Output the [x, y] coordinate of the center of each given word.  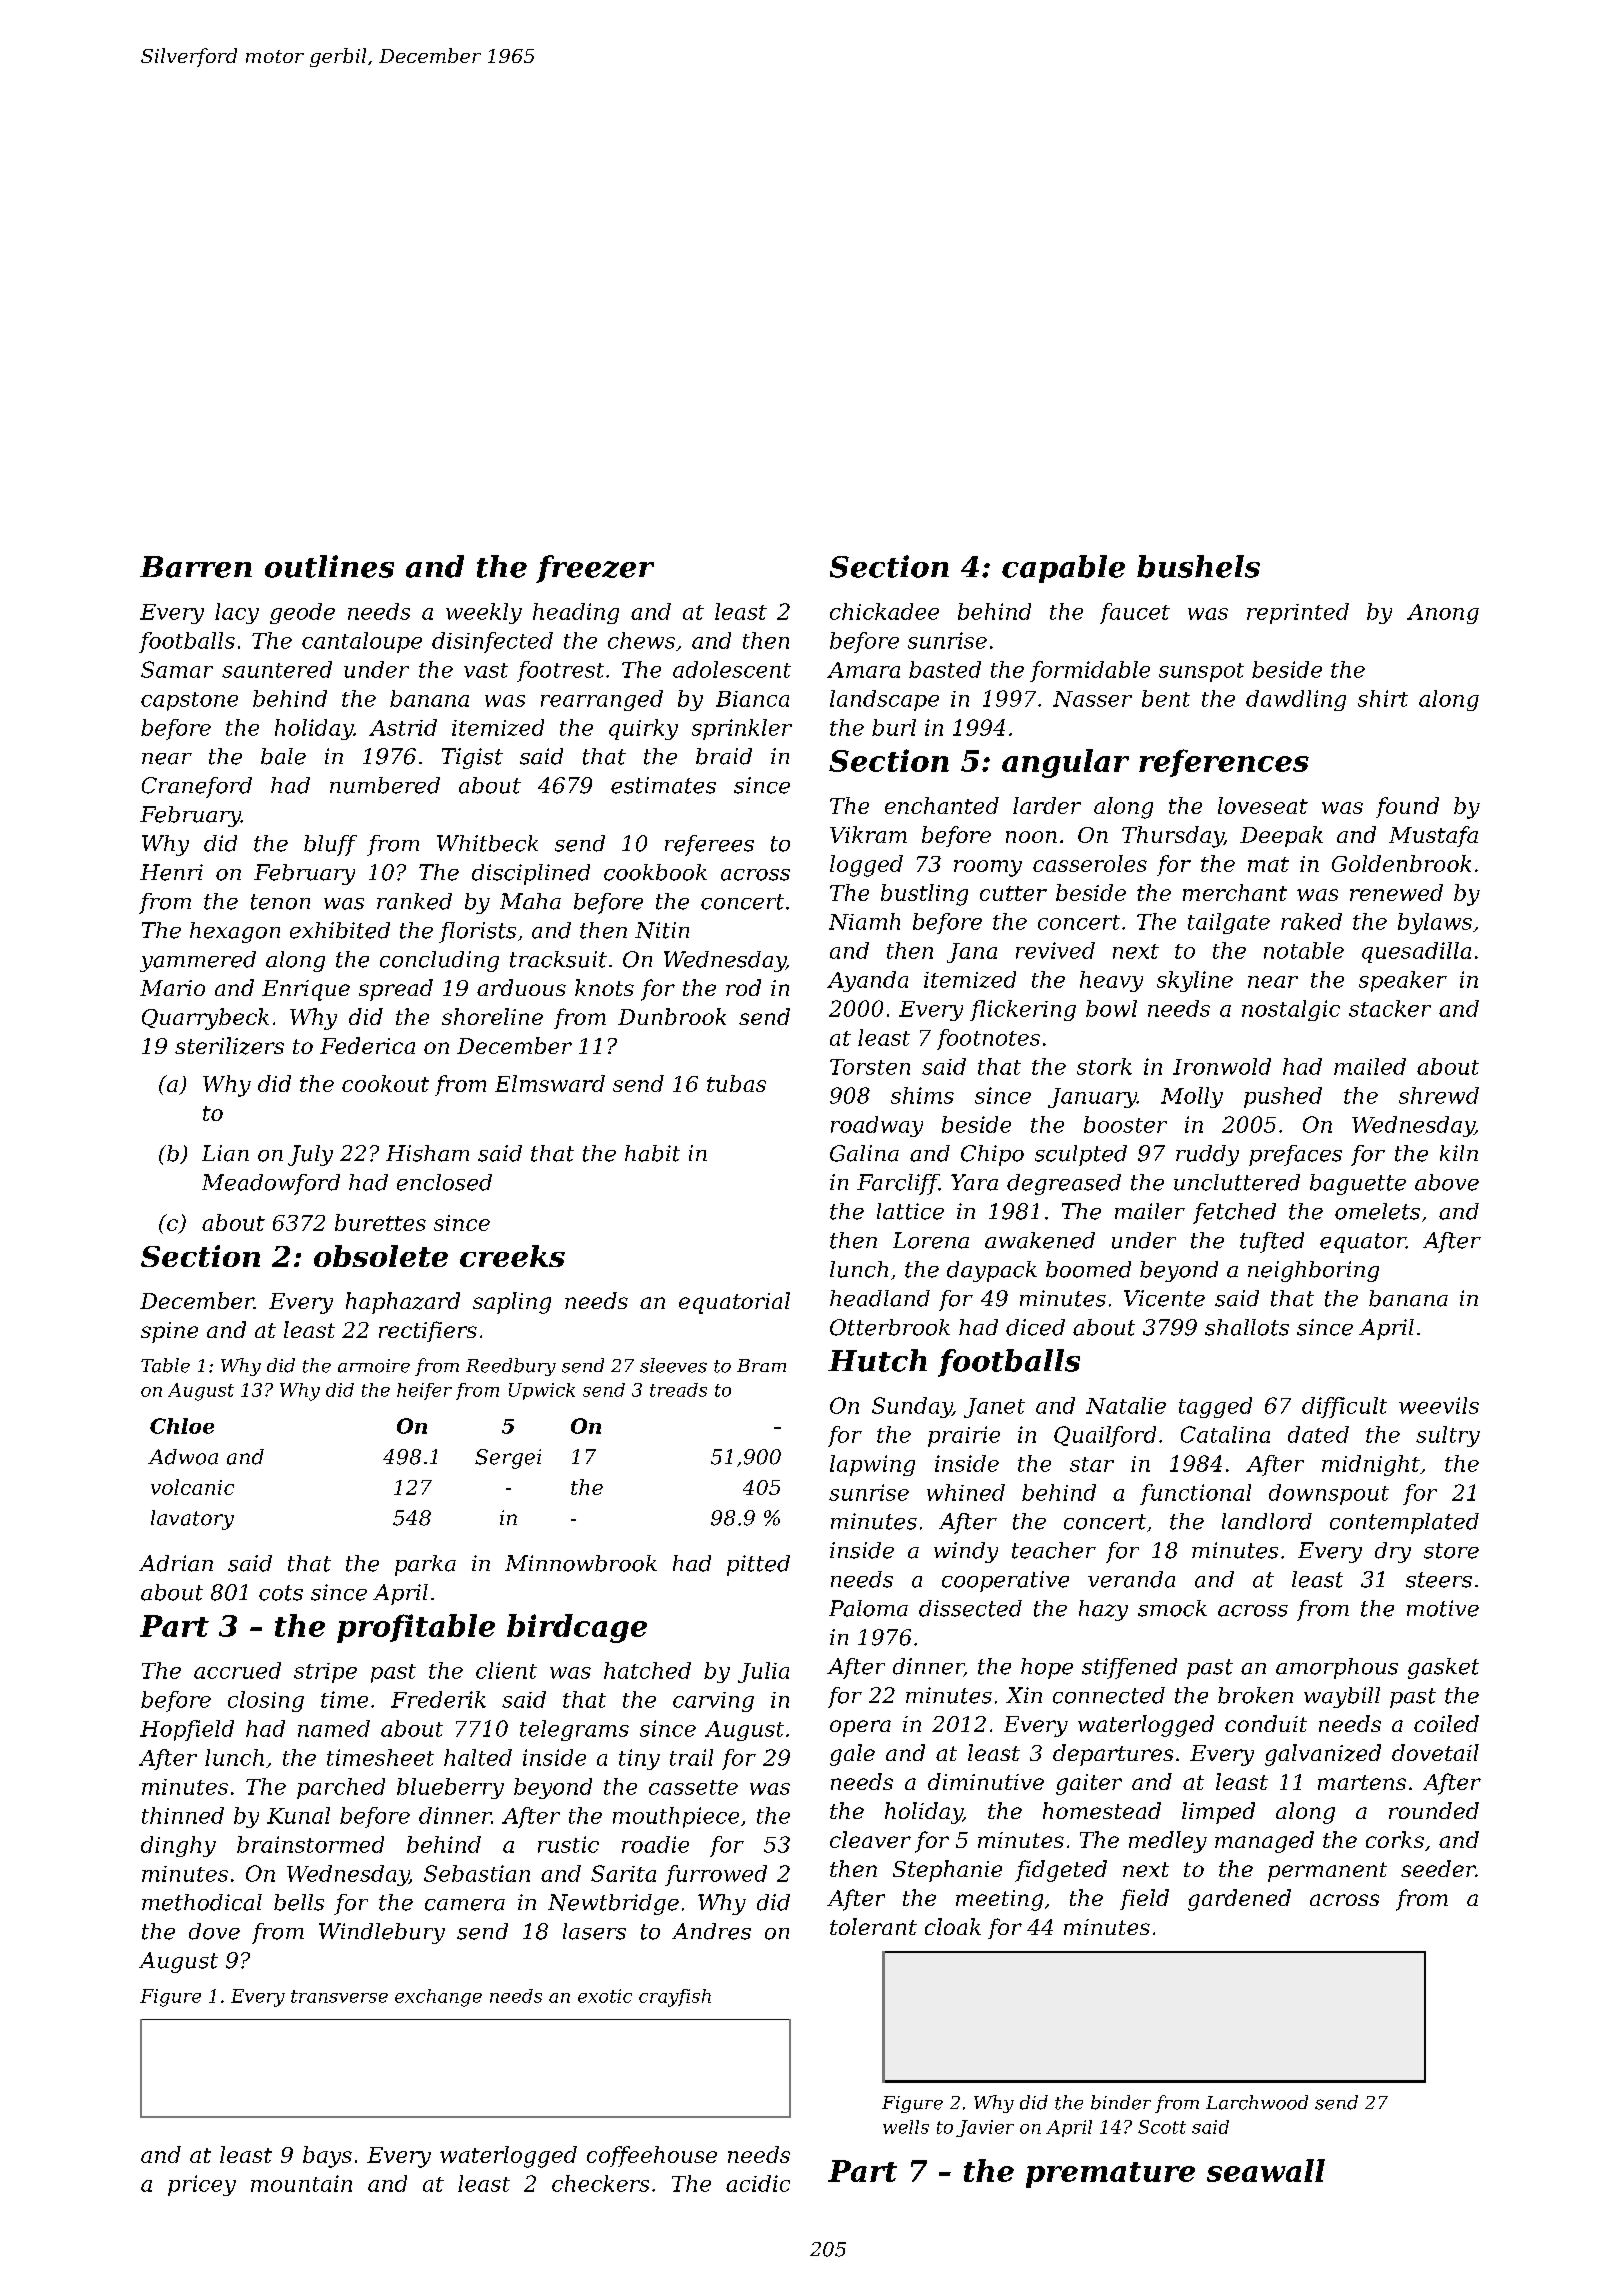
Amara [863, 670]
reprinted [1298, 613]
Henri [171, 872]
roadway [877, 1126]
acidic [758, 2183]
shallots [1247, 1327]
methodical [202, 1902]
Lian [225, 1153]
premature [1110, 2175]
